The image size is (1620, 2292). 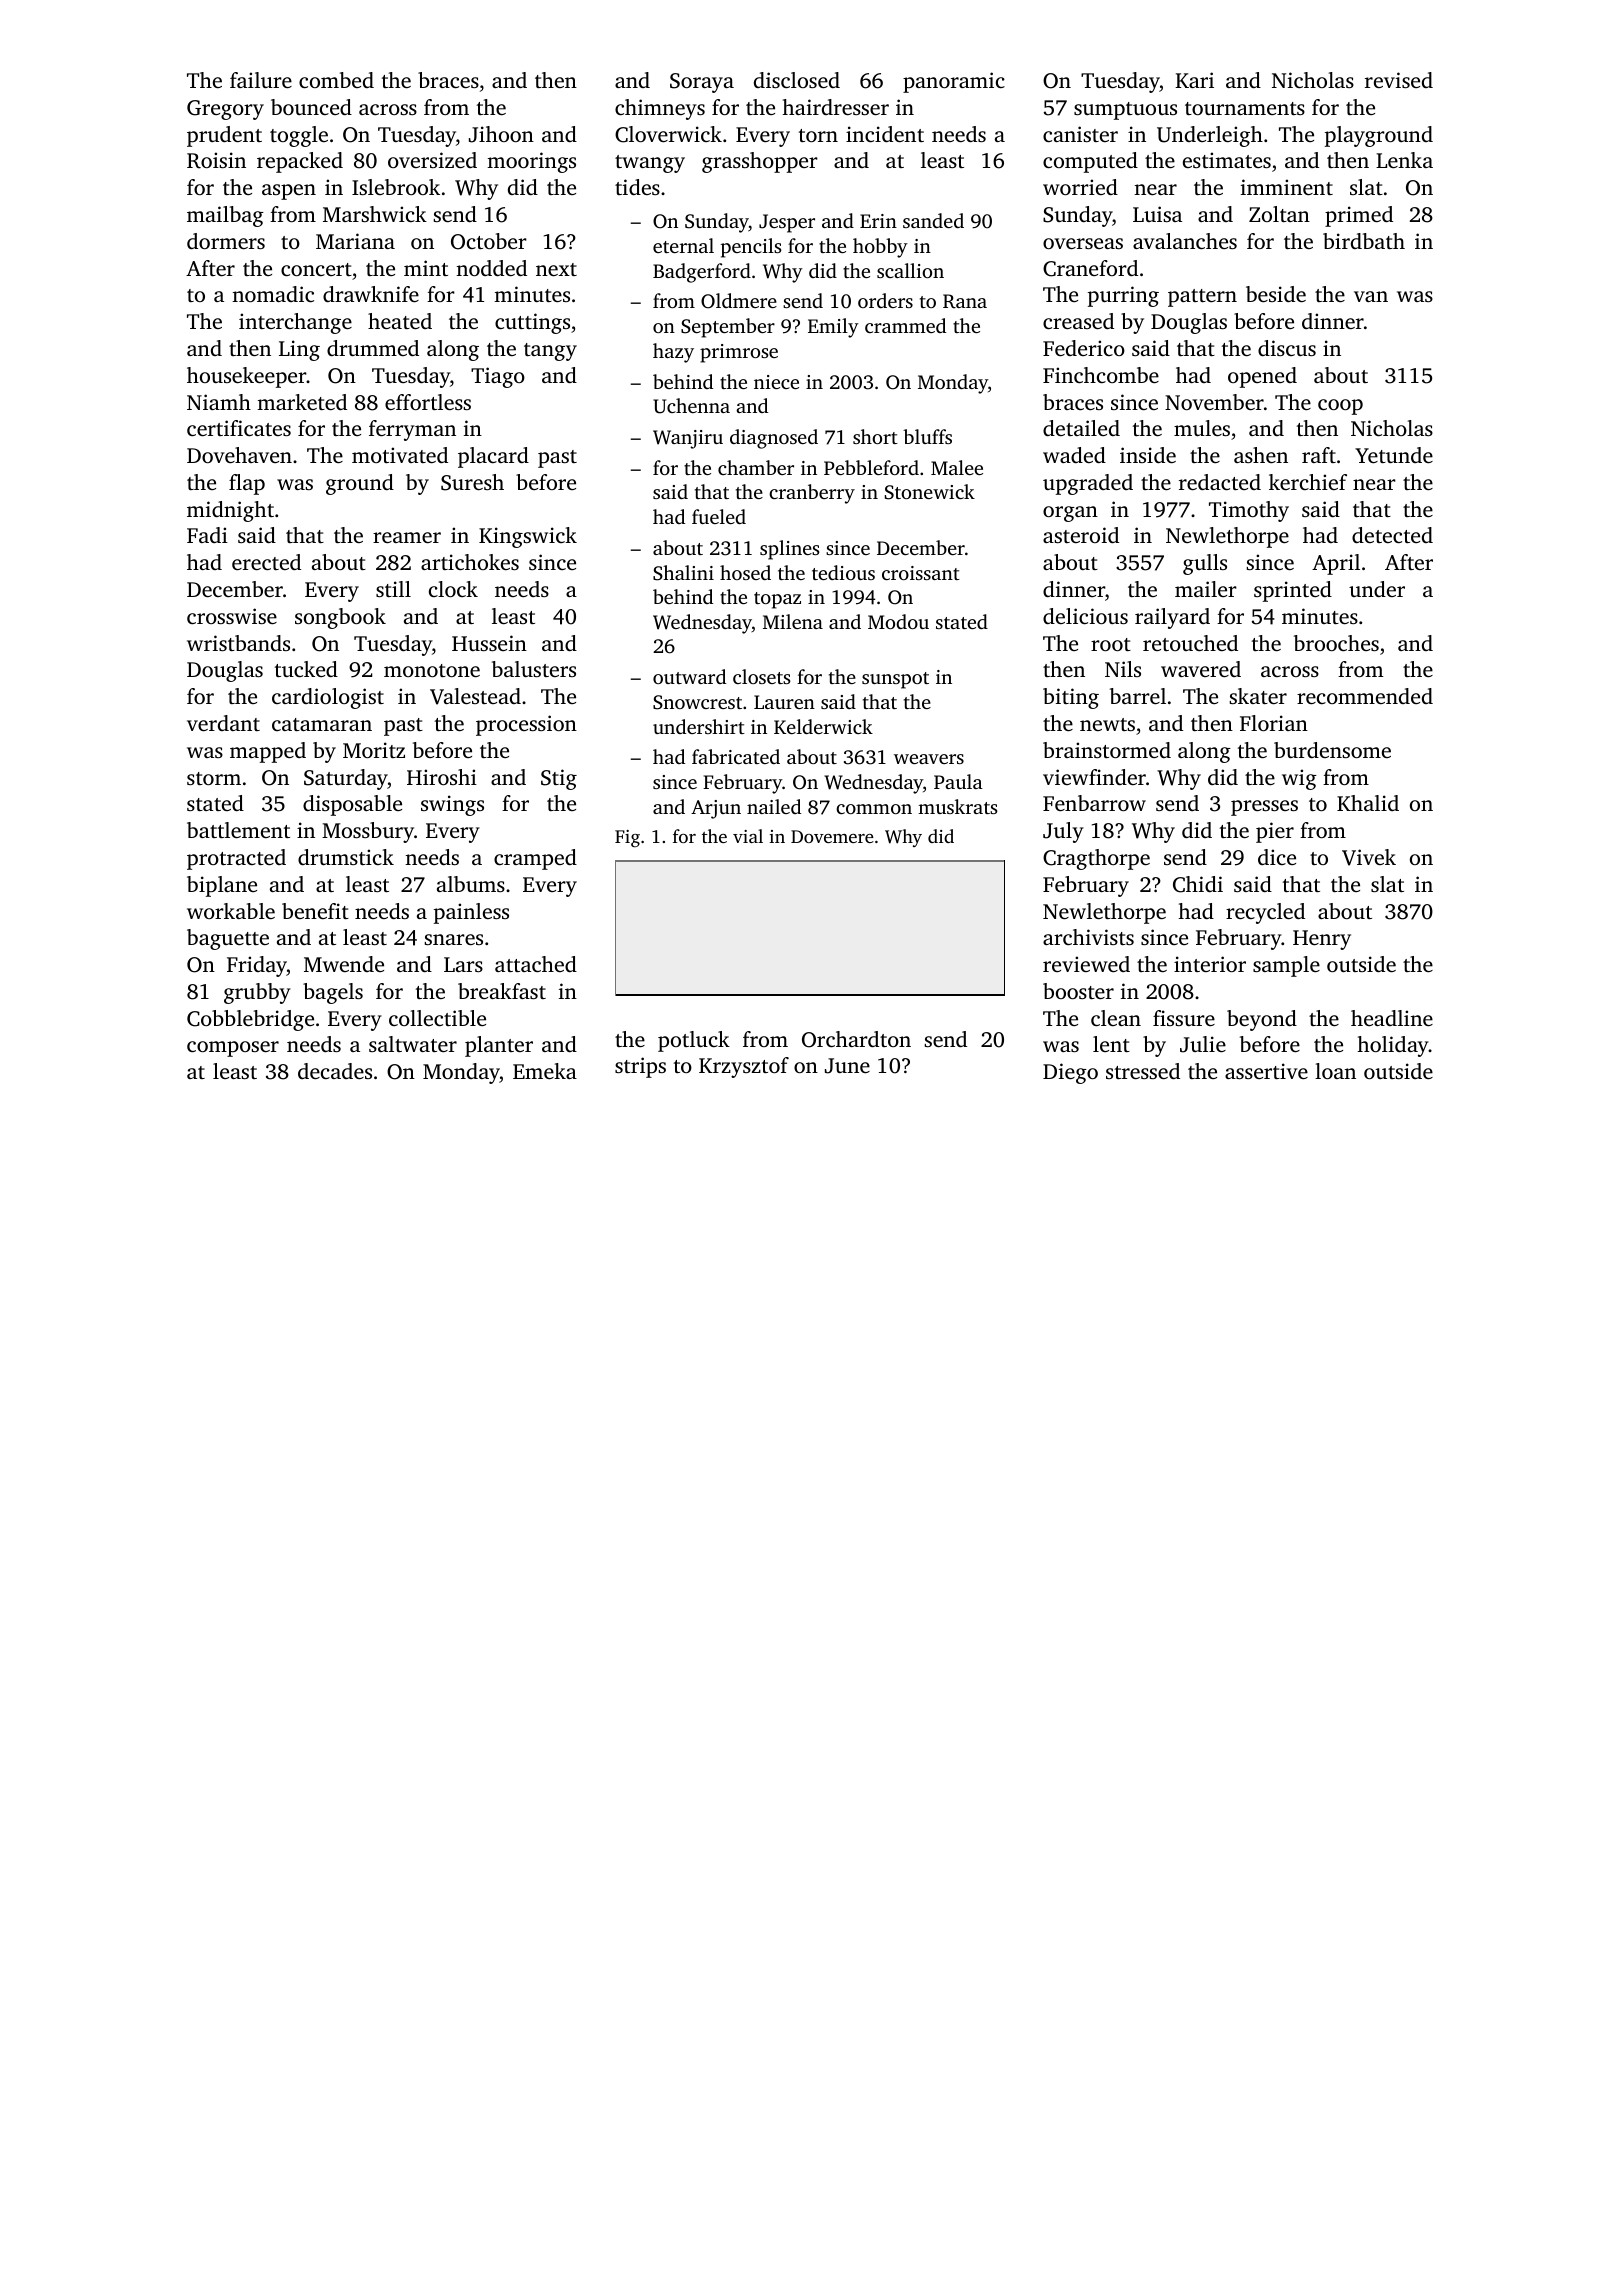 What do you see at coordinates (627, 838) in the screenshot?
I see `Fig` at bounding box center [627, 838].
